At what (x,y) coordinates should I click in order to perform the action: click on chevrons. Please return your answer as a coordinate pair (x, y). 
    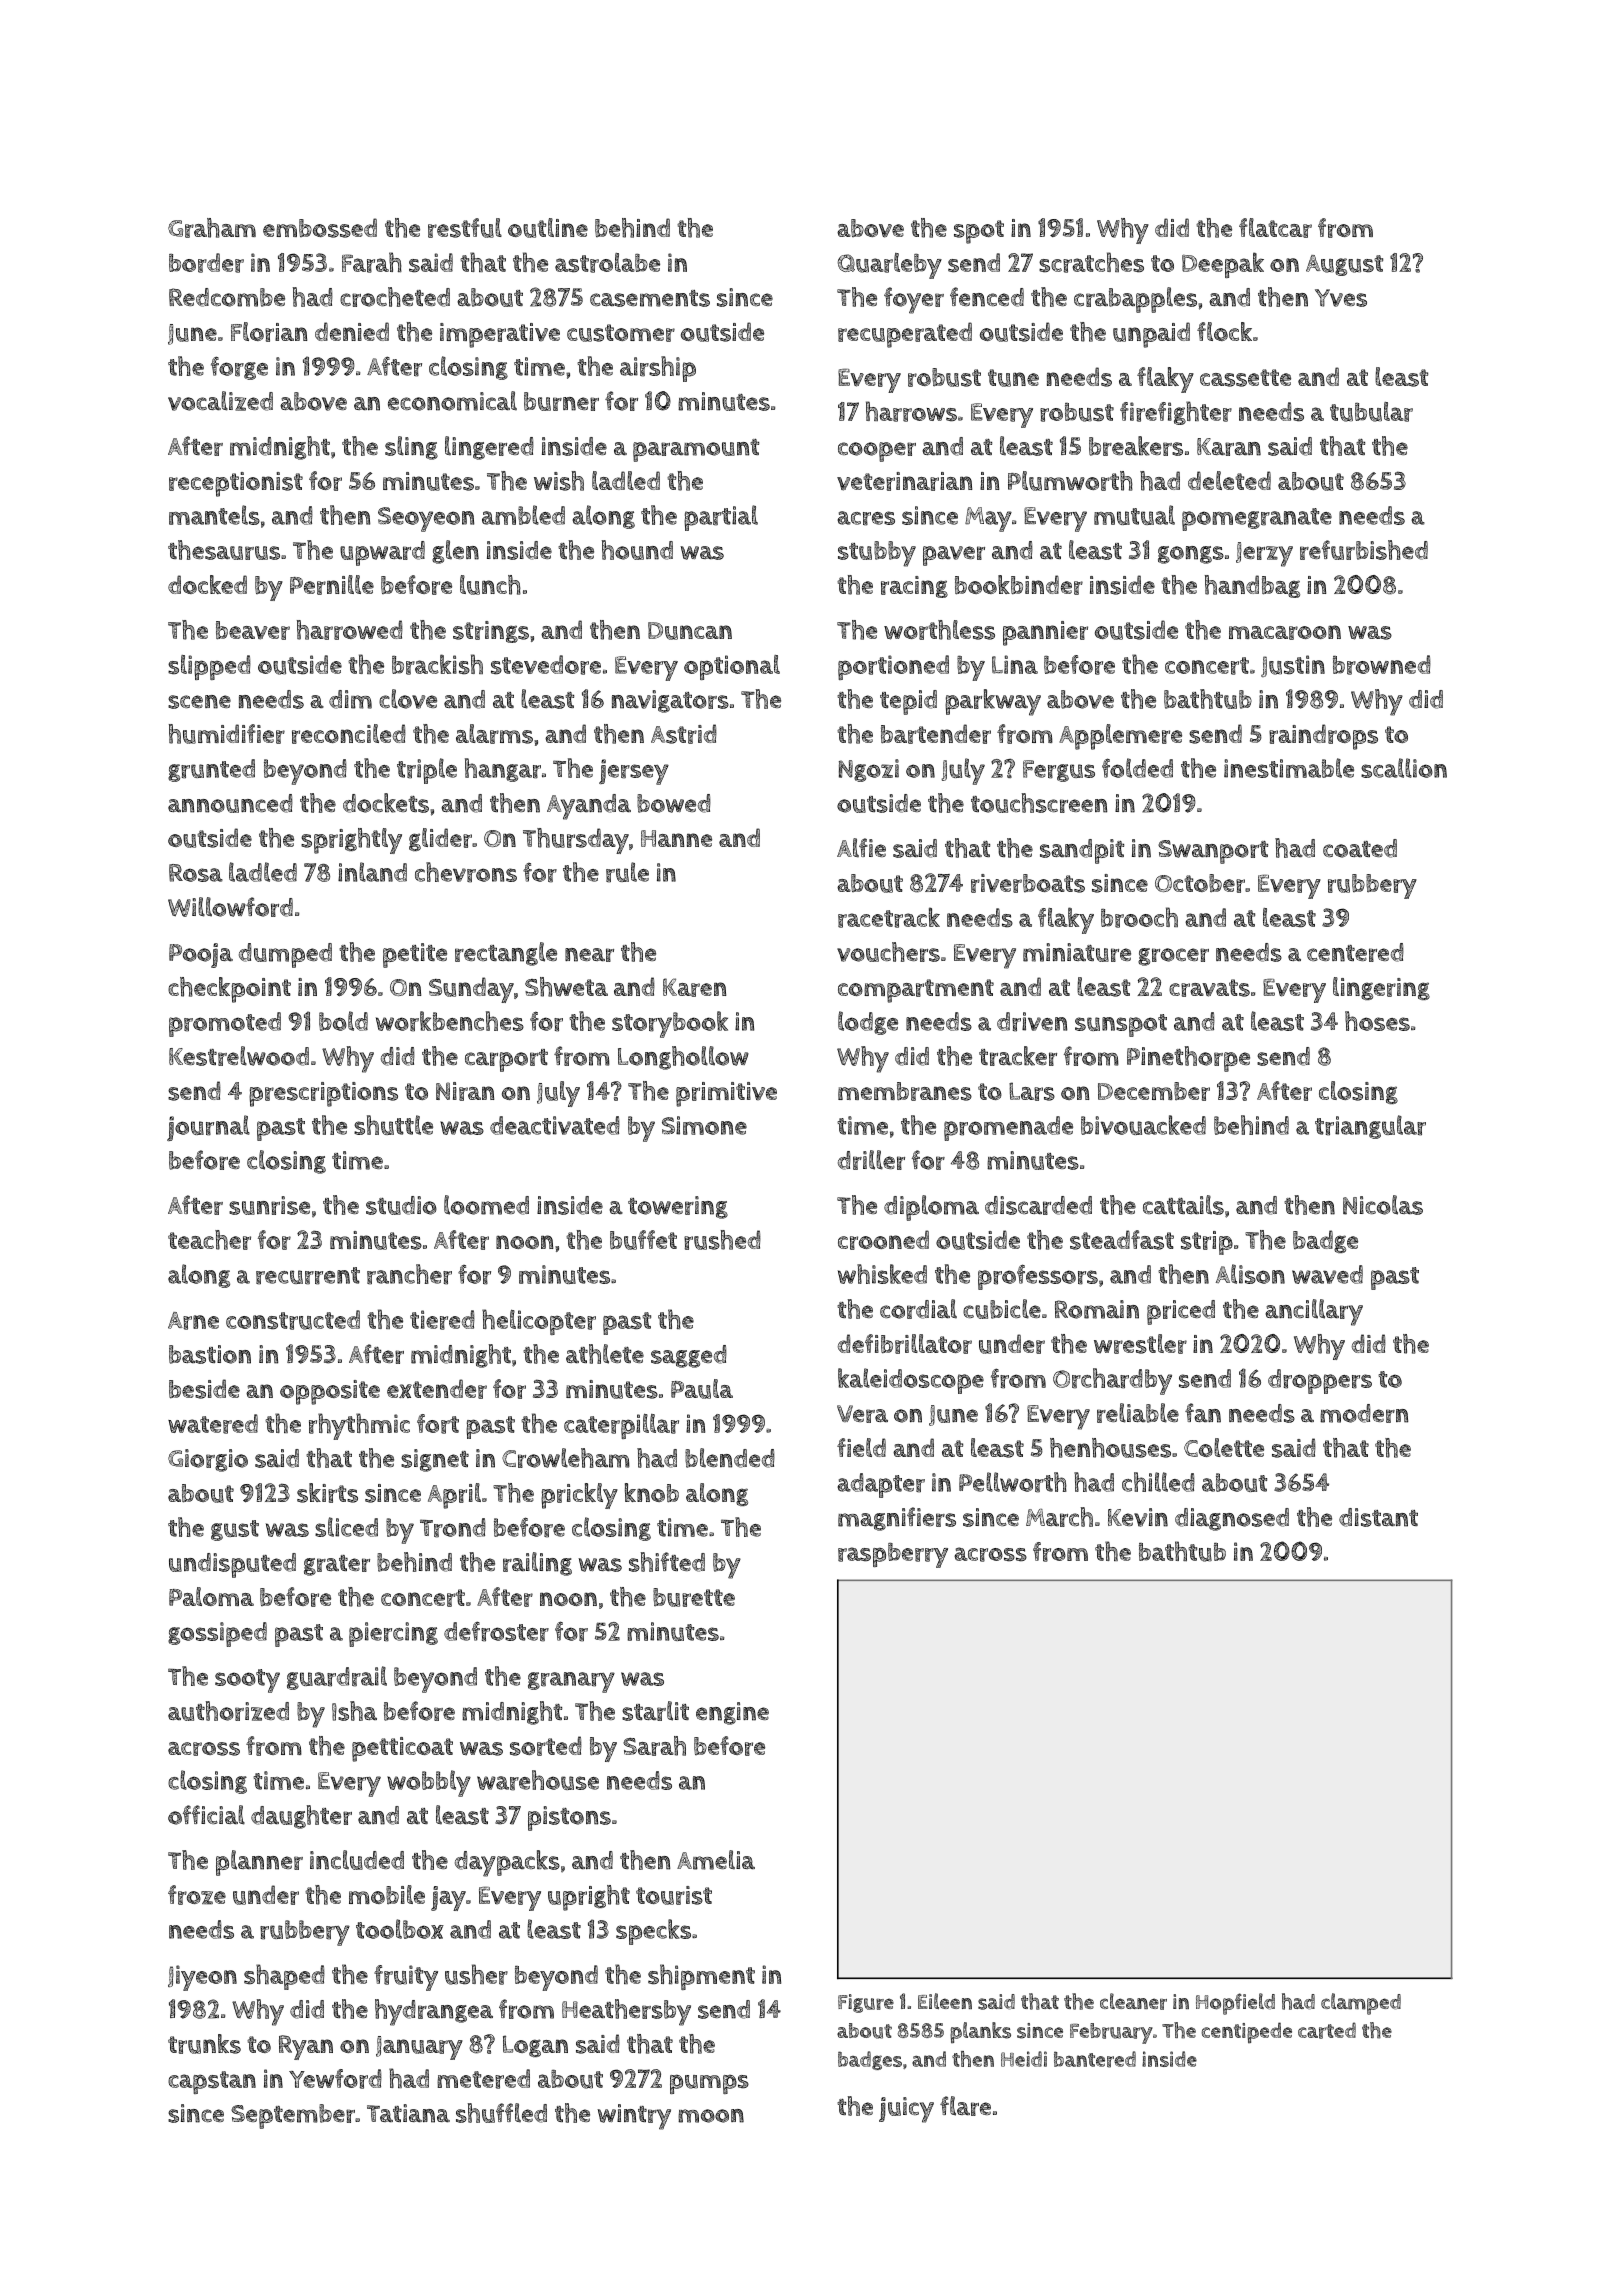
    Looking at the image, I should click on (466, 872).
